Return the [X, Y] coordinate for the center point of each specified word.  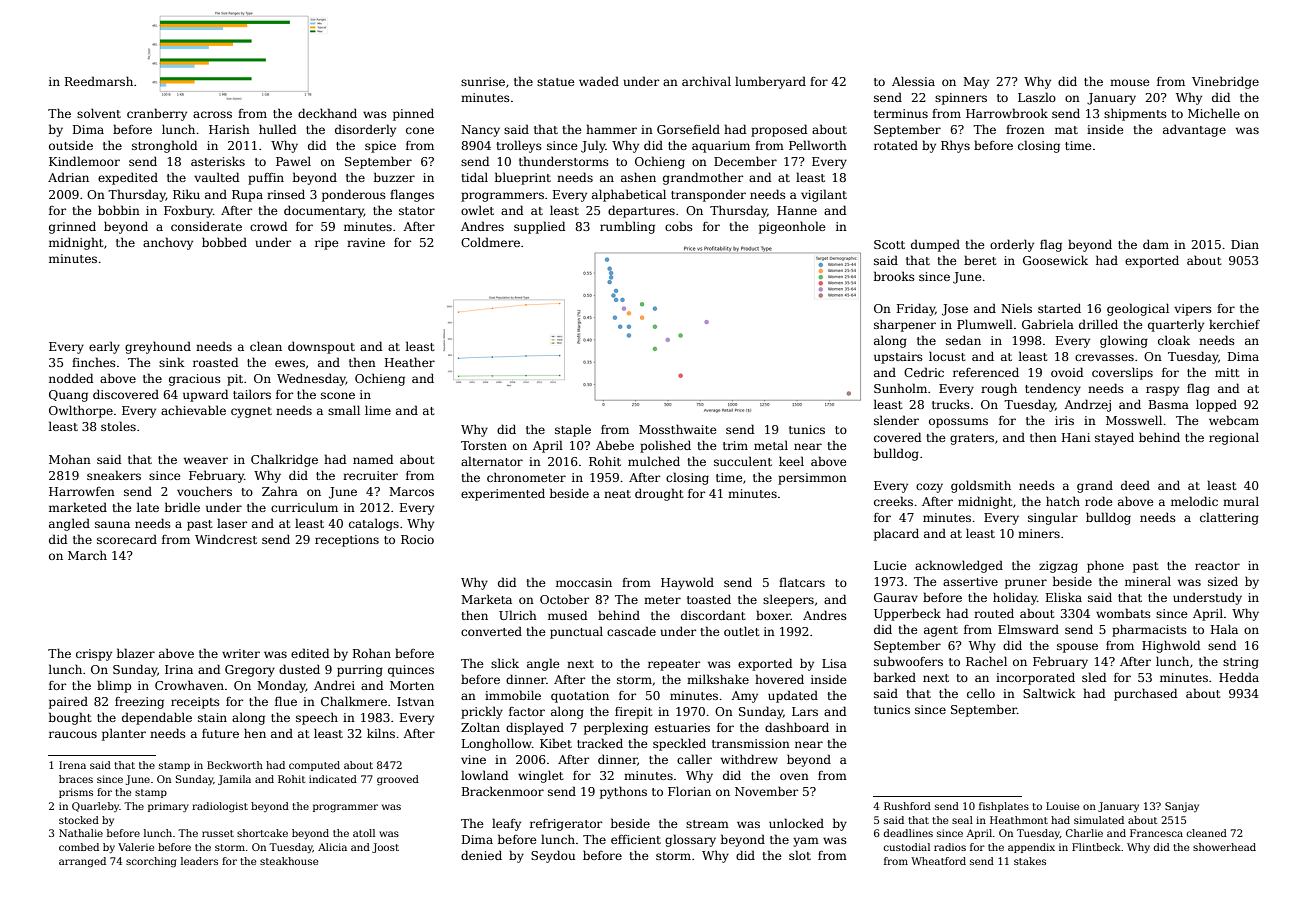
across [212, 114]
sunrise [483, 81]
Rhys [955, 146]
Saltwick [1049, 693]
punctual [576, 632]
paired [68, 702]
